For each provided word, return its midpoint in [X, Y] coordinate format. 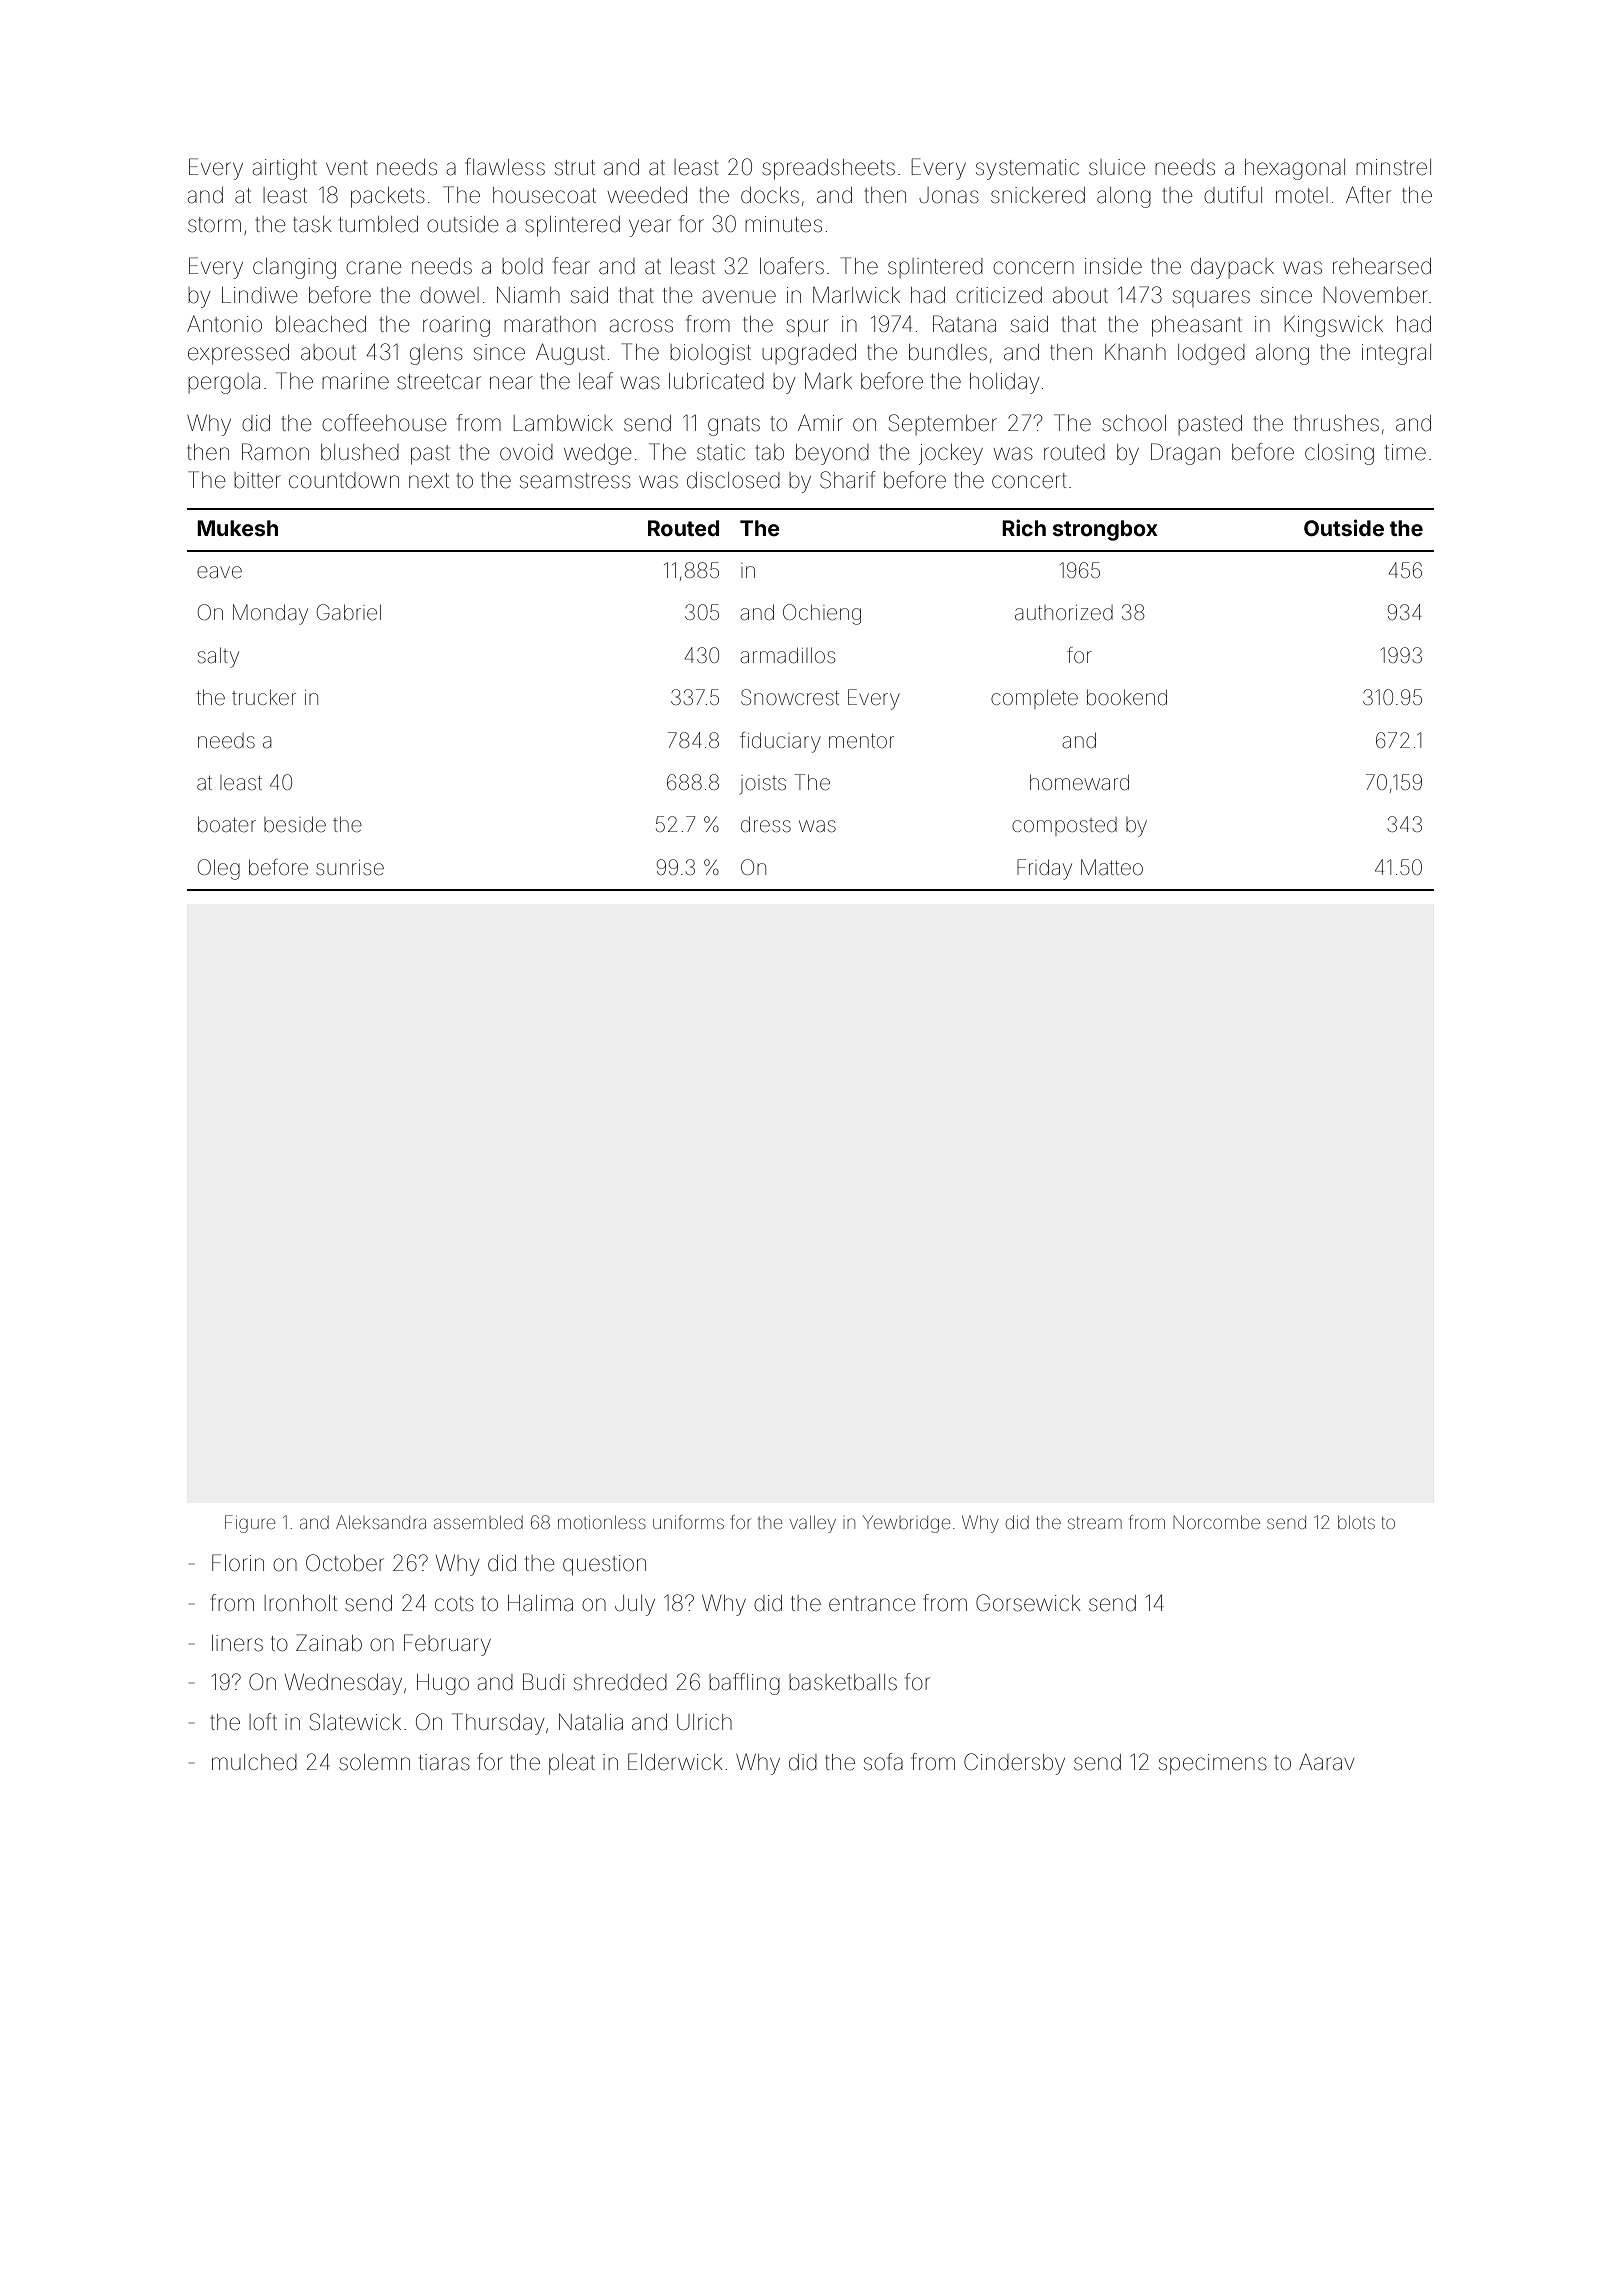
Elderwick [675, 1762]
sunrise [350, 867]
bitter [257, 480]
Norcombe [1216, 1522]
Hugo [443, 1684]
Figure [250, 1524]
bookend [1127, 698]
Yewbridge [907, 1524]
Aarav [1326, 1762]
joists [763, 784]
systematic [1027, 169]
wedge [597, 454]
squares [1211, 298]
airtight [285, 169]
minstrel [1393, 167]
